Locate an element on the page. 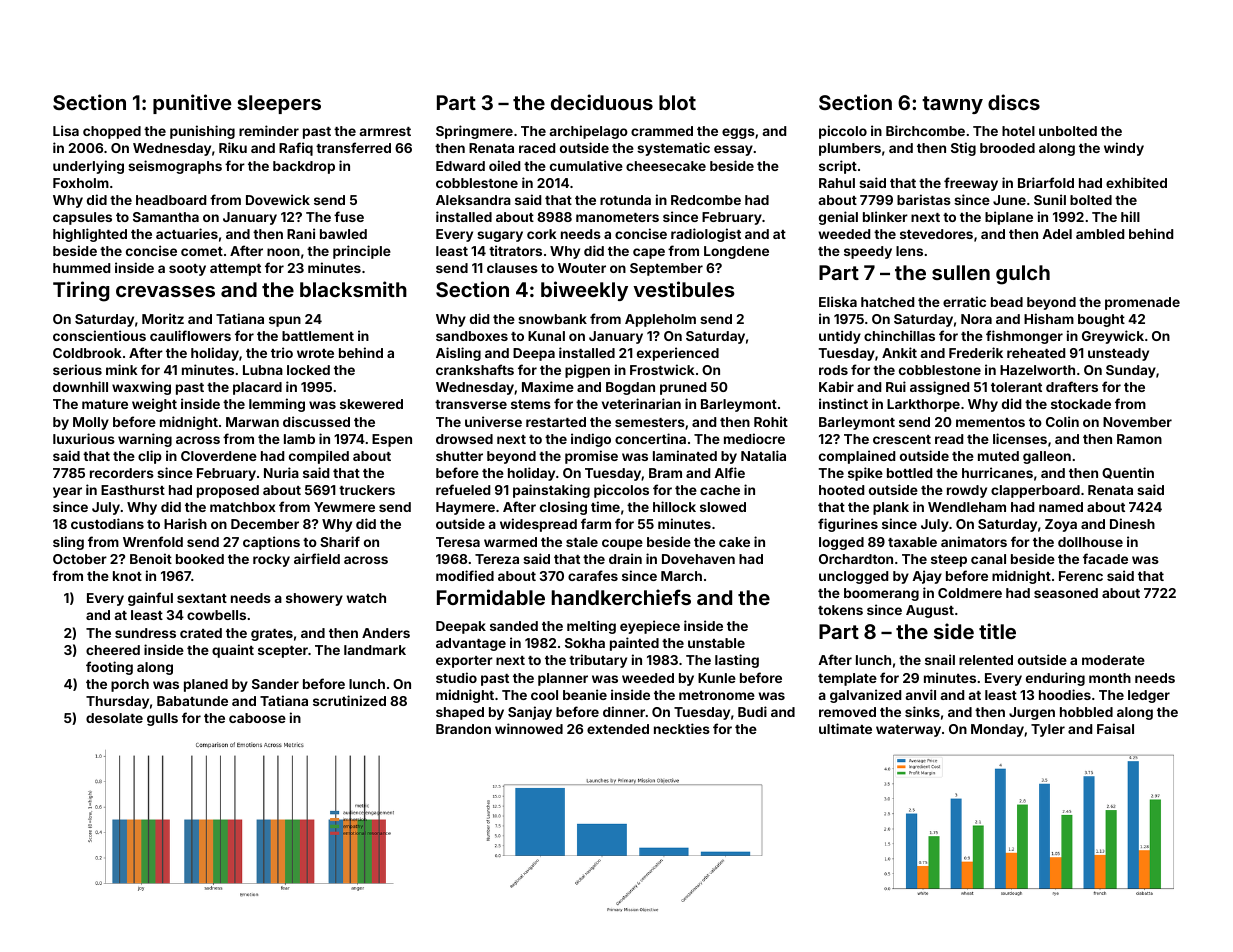  Springmere is located at coordinates (474, 132).
